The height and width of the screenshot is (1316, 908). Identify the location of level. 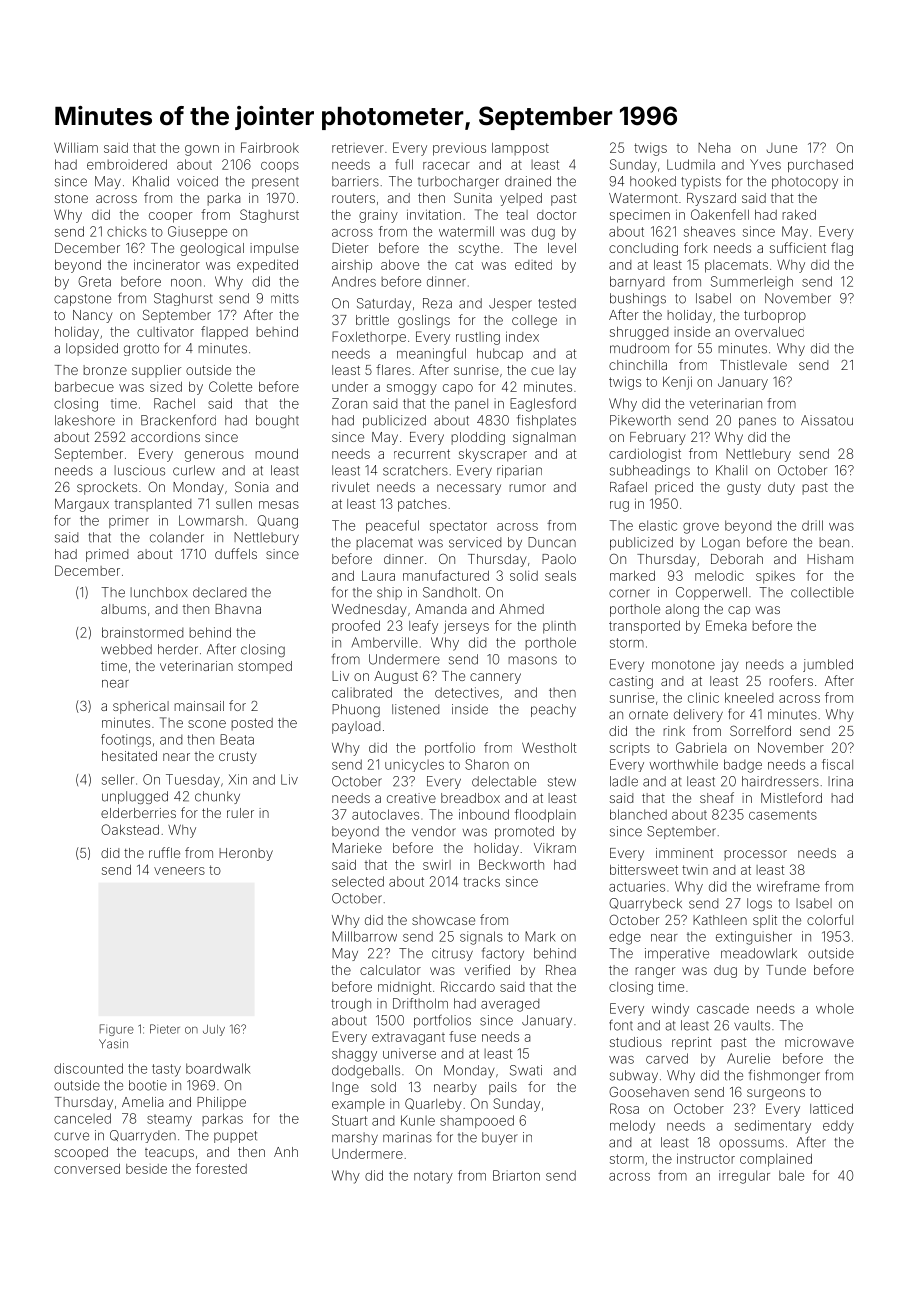
(562, 248).
